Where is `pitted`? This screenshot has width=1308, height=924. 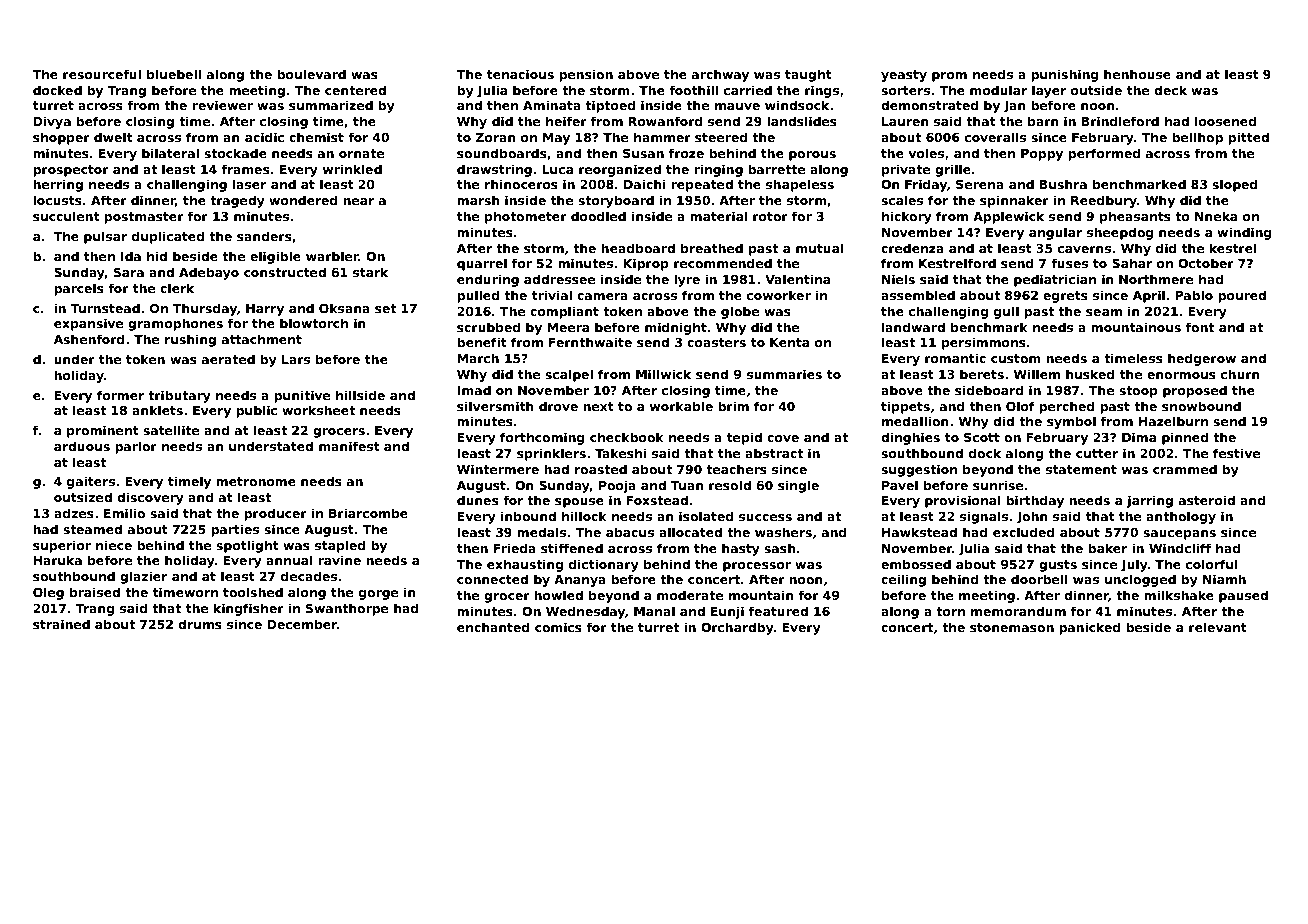
pitted is located at coordinates (1248, 138).
